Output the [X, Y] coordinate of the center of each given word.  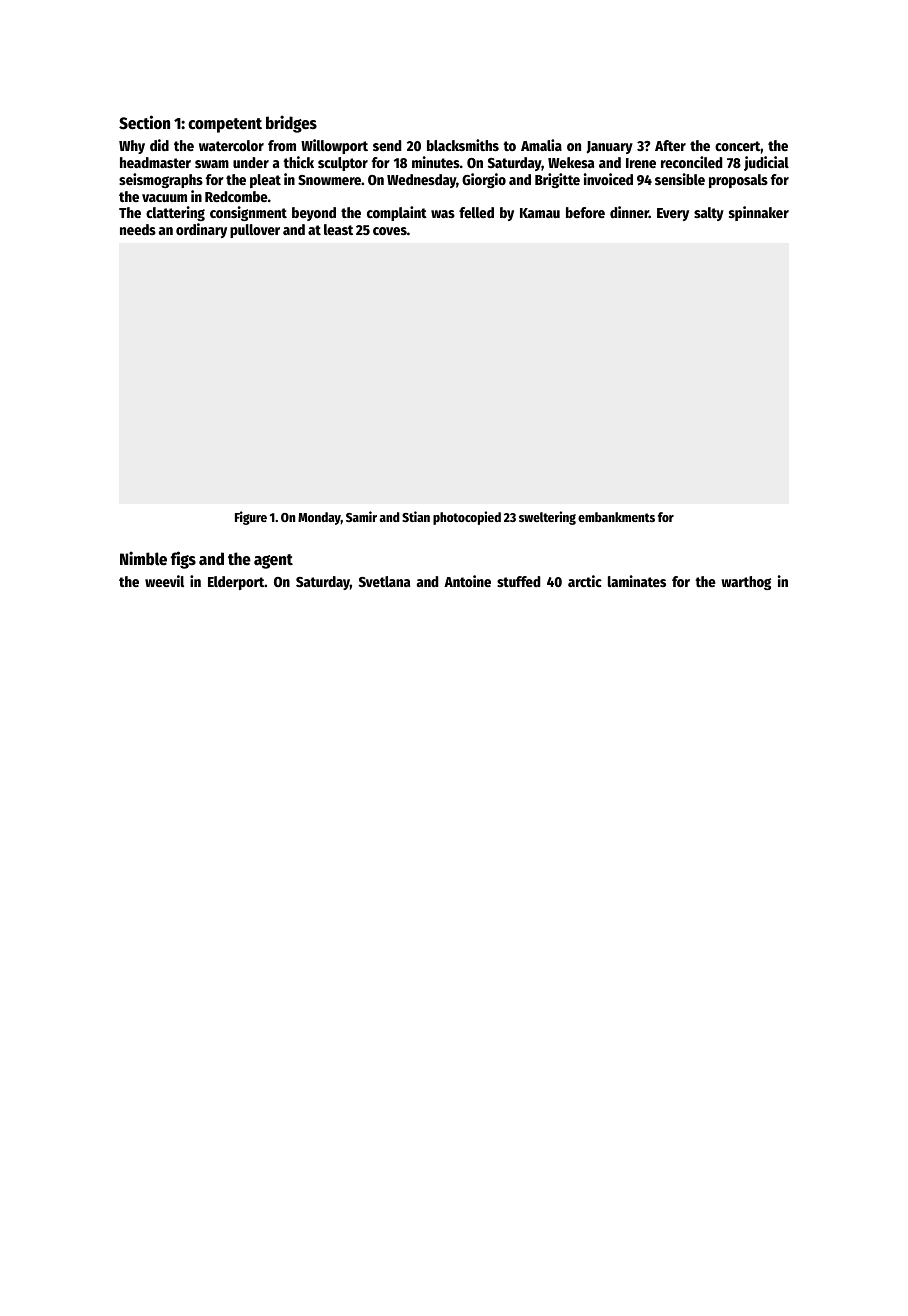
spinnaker [759, 213]
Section [144, 122]
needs [138, 229]
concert [738, 146]
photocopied [467, 518]
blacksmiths [463, 145]
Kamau [540, 213]
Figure [251, 518]
